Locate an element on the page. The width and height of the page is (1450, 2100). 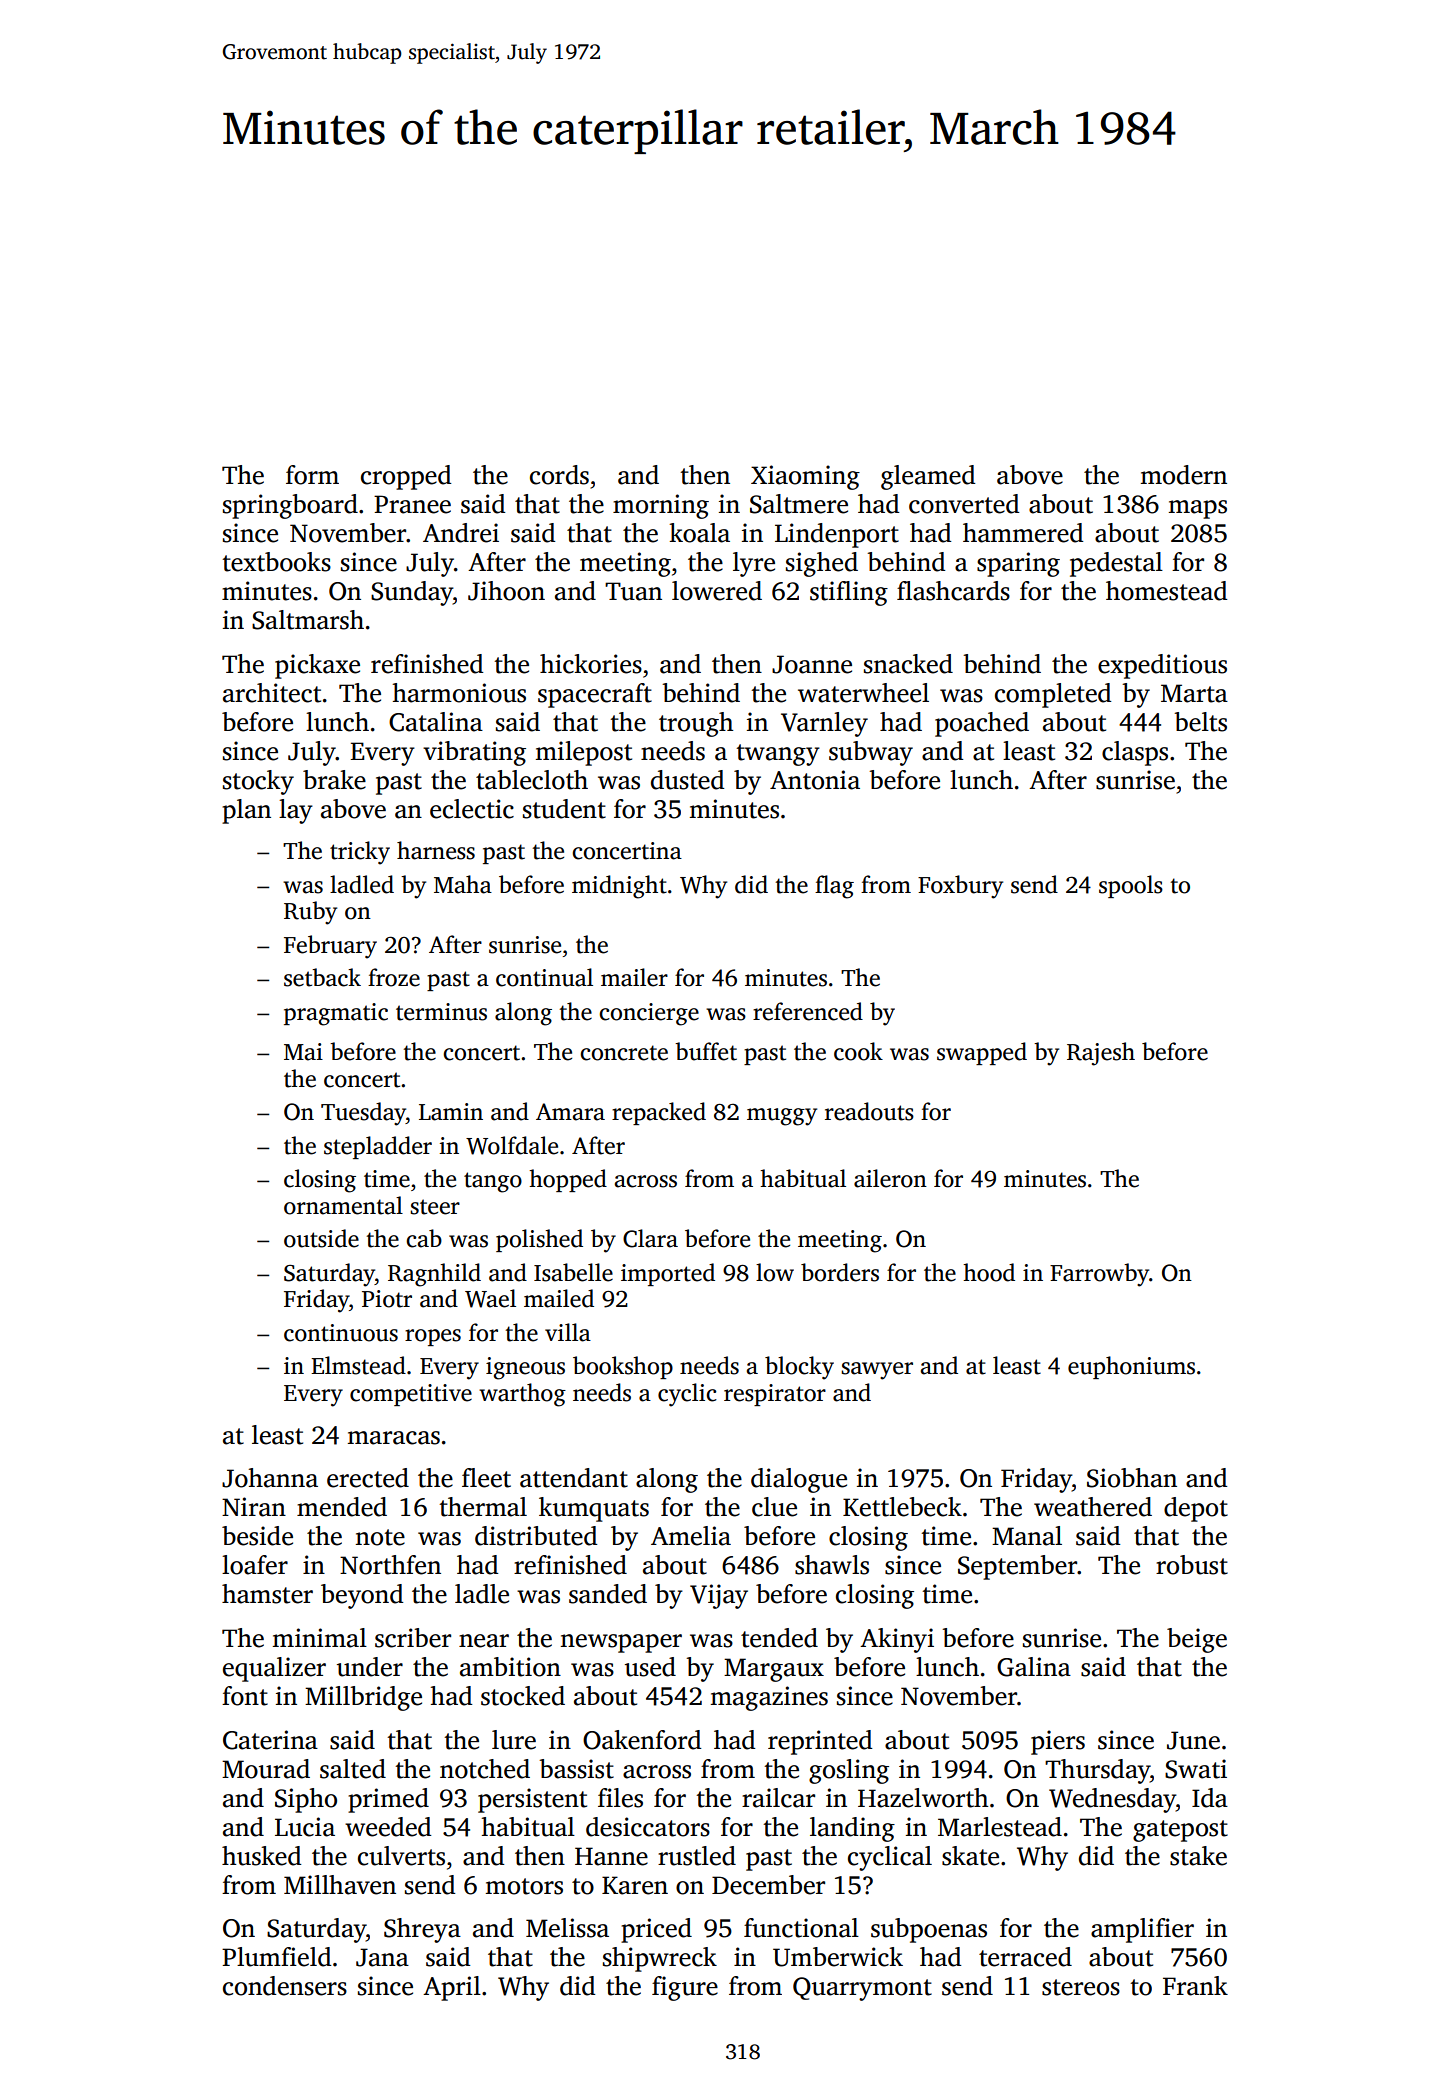
Rajesh is located at coordinates (1101, 1054).
